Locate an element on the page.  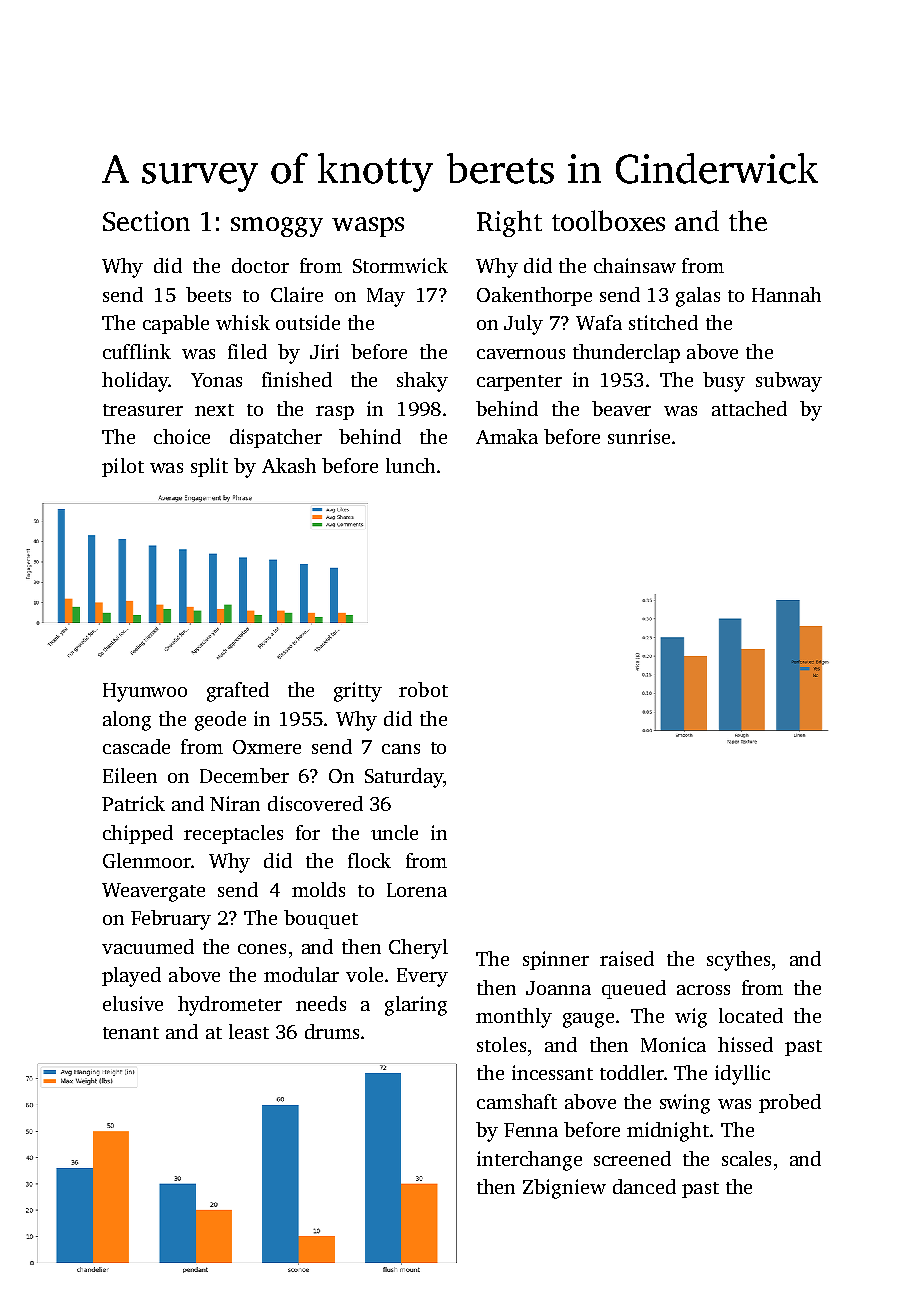
wasps is located at coordinates (368, 227).
